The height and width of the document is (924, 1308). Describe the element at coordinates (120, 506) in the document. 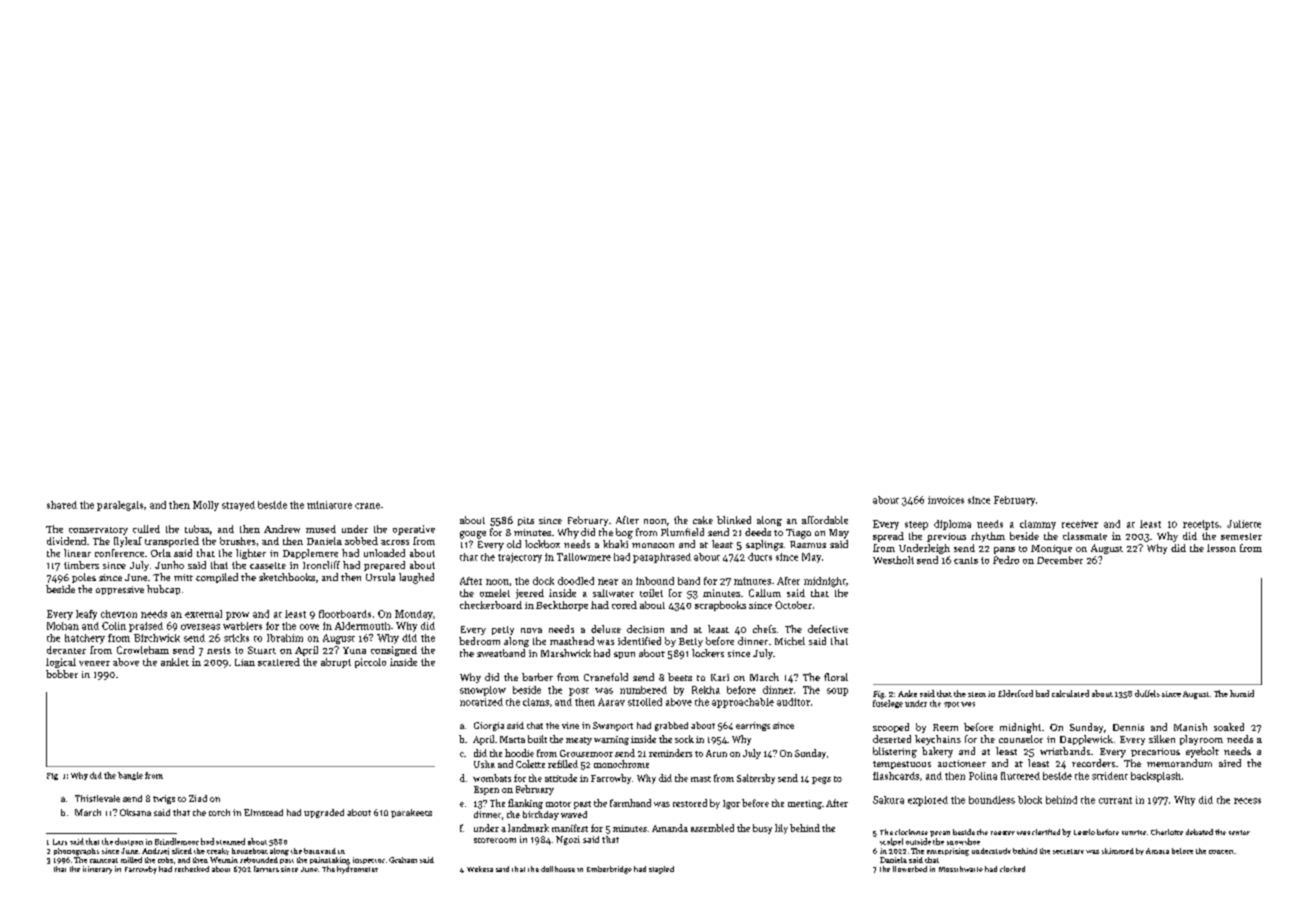

I see `paralegals` at that location.
